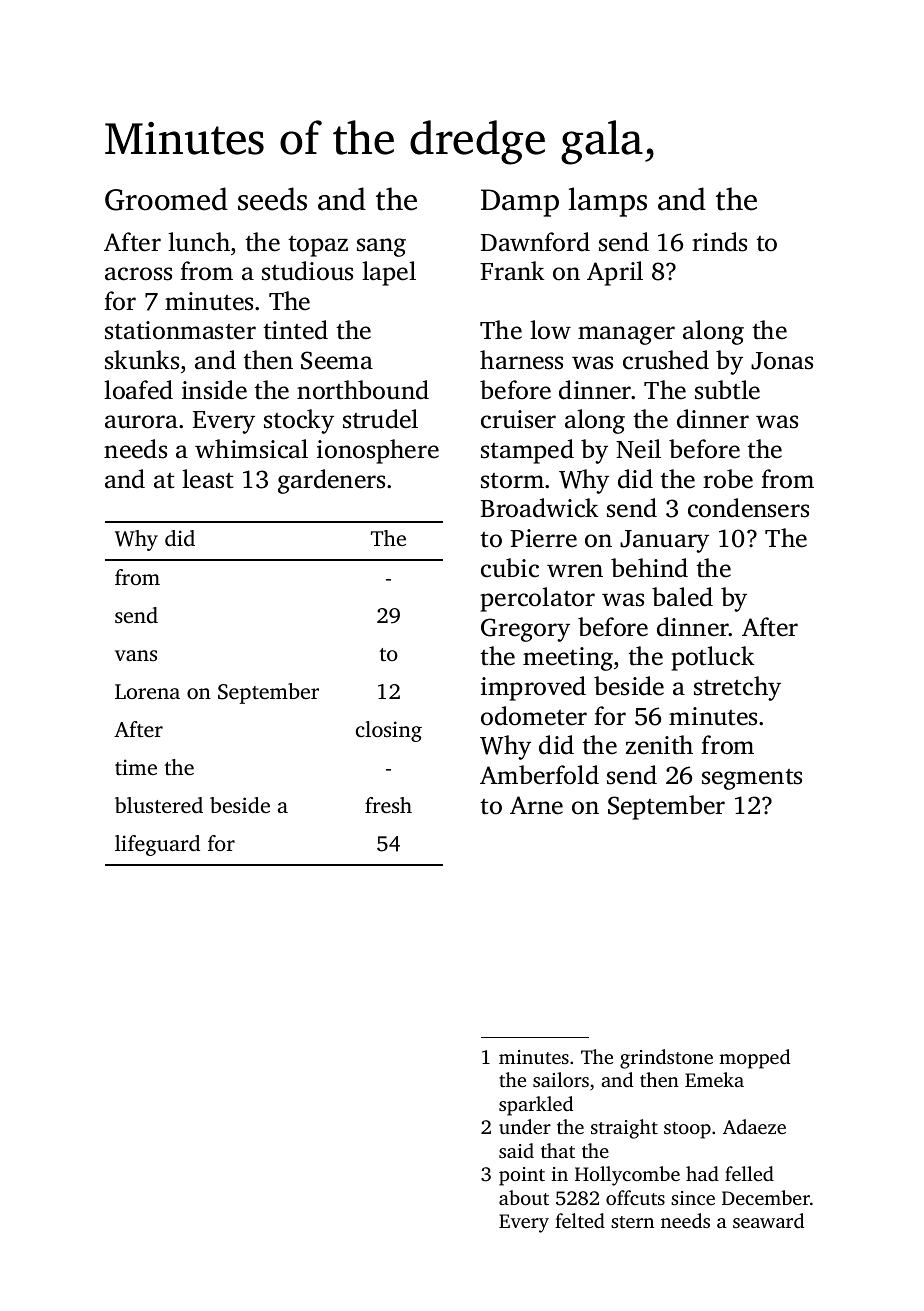 The height and width of the screenshot is (1311, 924). What do you see at coordinates (524, 1197) in the screenshot?
I see `about` at bounding box center [524, 1197].
